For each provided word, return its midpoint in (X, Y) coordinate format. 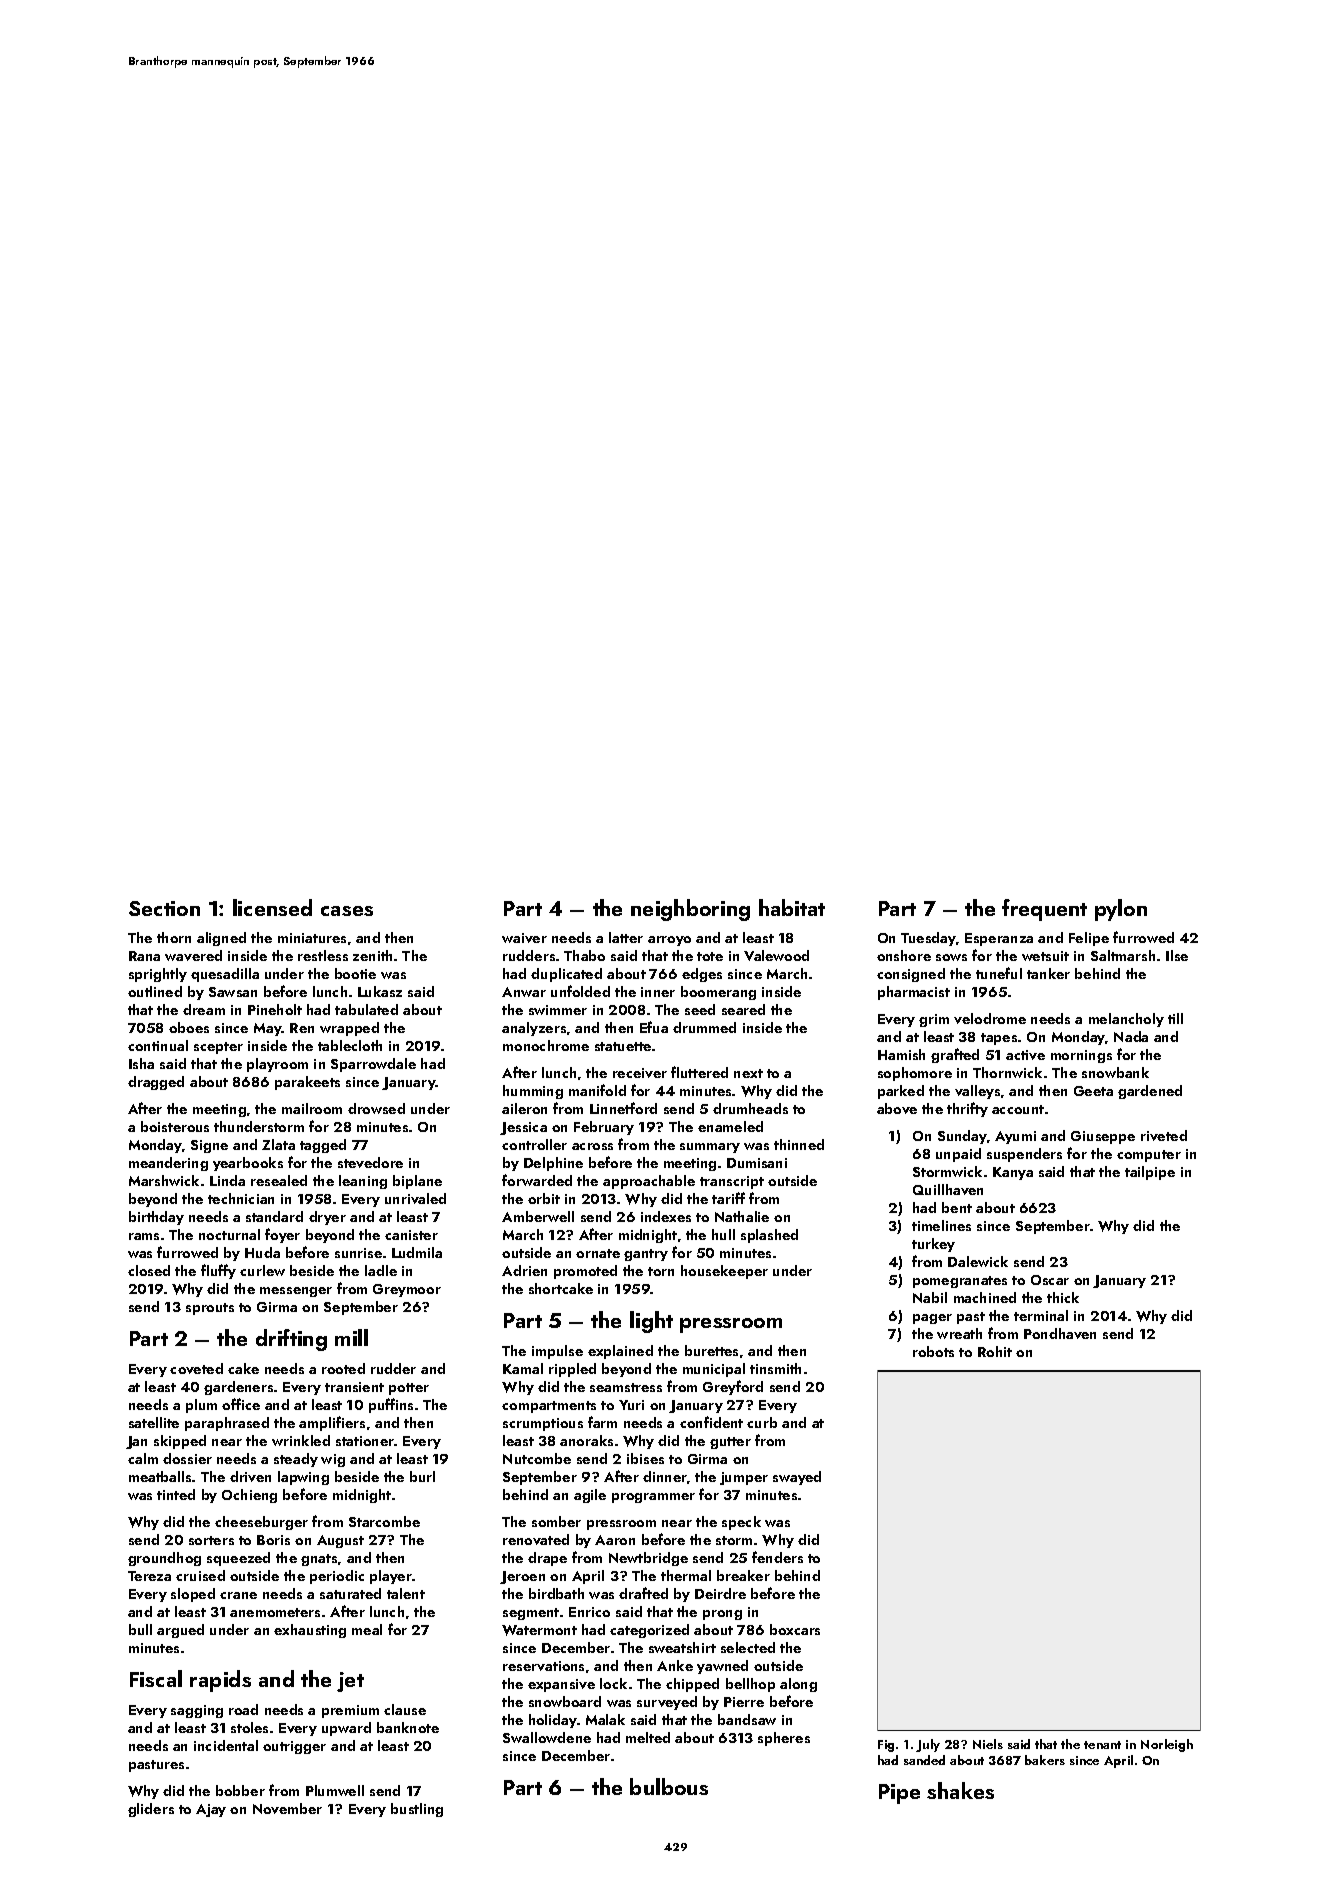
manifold (597, 1090)
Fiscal (156, 1678)
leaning (363, 1182)
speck (741, 1523)
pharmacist (914, 993)
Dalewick (978, 1261)
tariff (728, 1198)
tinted (176, 1494)
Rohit (995, 1351)
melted (648, 1737)
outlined (155, 991)
